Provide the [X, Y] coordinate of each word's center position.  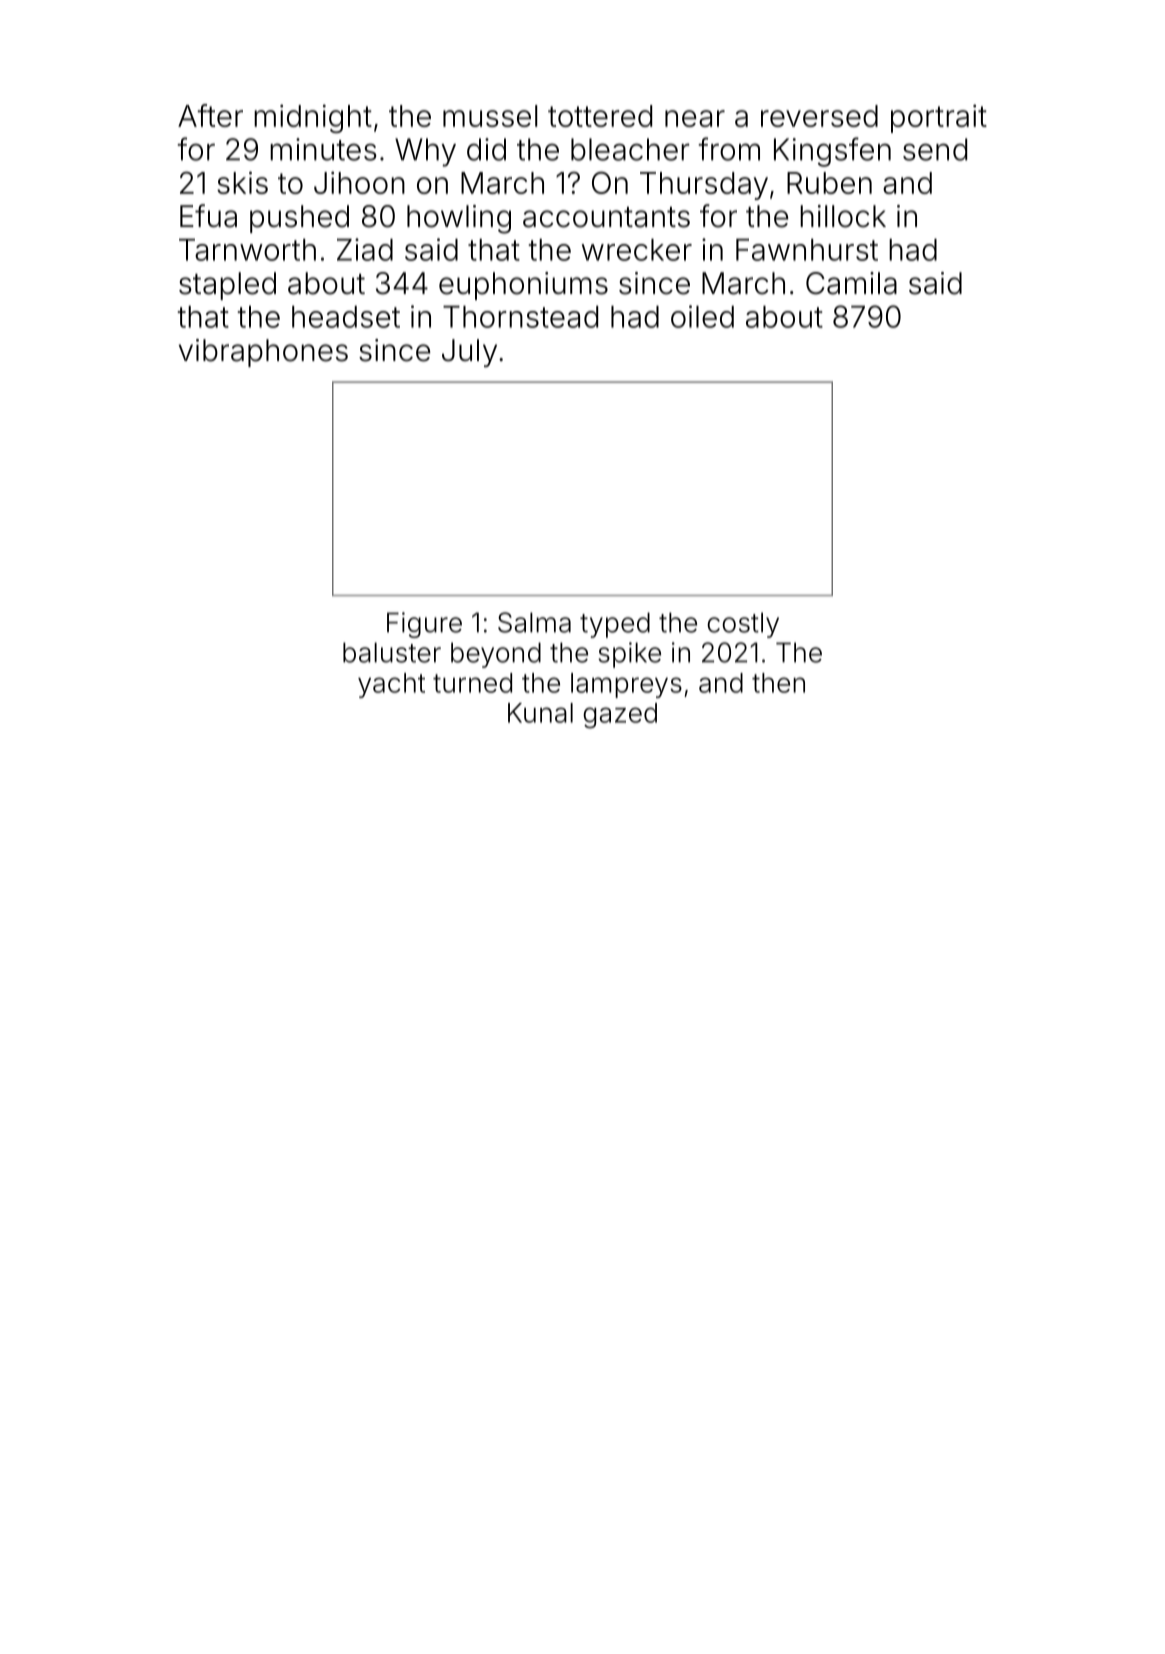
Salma [534, 622]
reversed [819, 116]
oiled [702, 316]
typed [615, 625]
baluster [392, 652]
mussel [490, 116]
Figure [424, 625]
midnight [313, 118]
